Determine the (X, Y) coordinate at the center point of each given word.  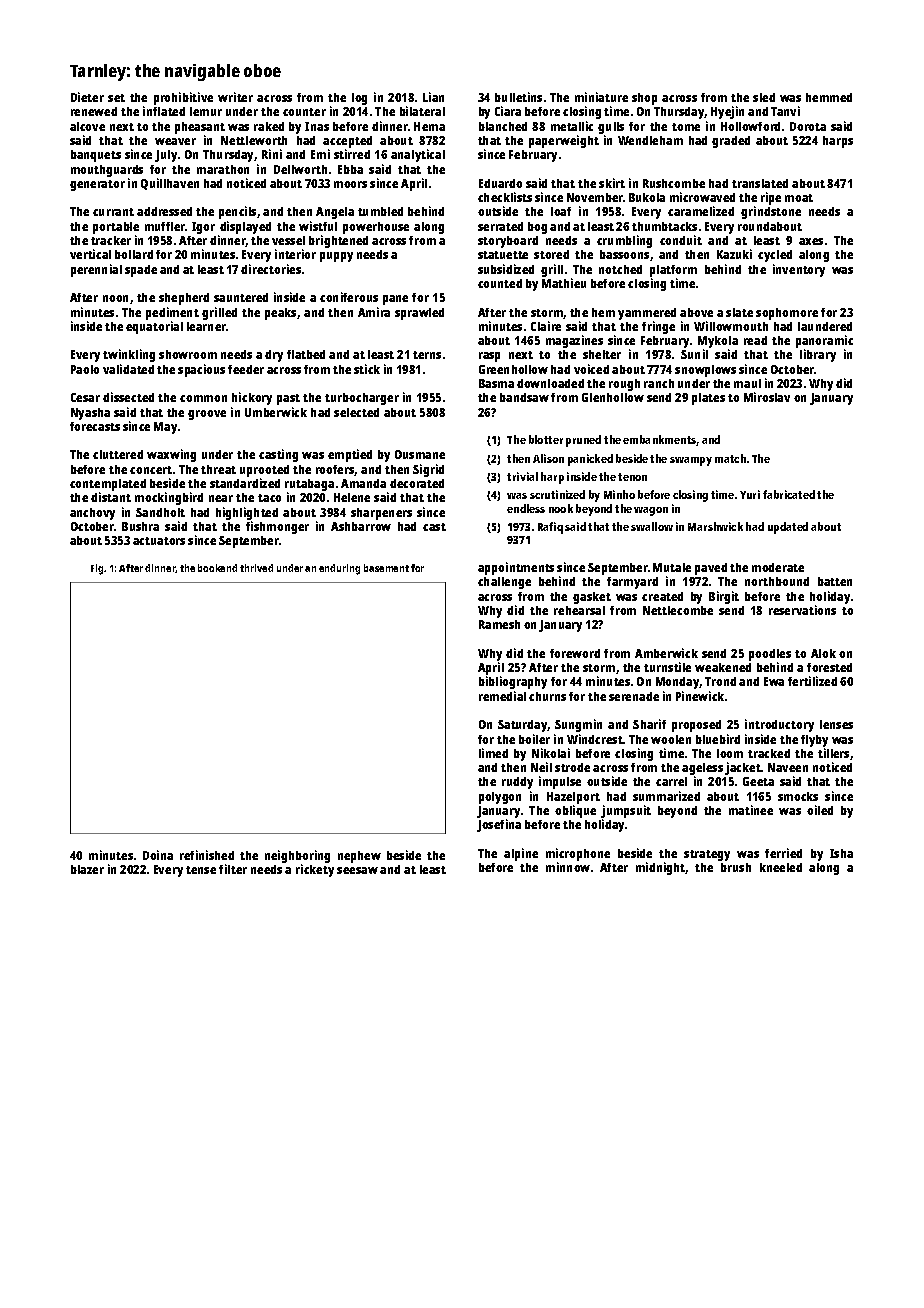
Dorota (808, 126)
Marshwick (715, 526)
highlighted (247, 513)
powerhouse (376, 228)
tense (201, 870)
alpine (521, 854)
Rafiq (550, 528)
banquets (96, 156)
